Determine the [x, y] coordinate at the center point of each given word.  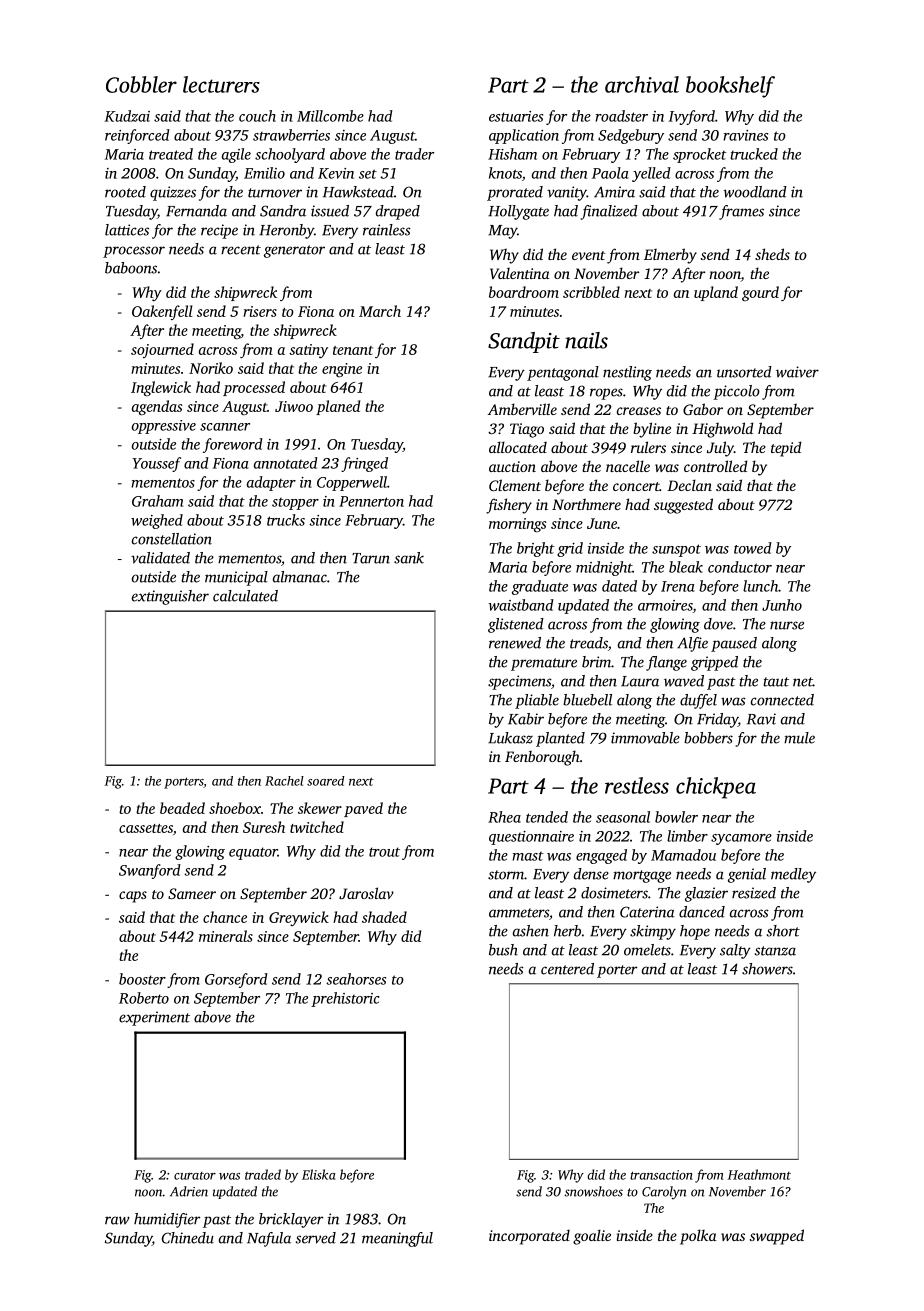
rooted [125, 192]
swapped [777, 1237]
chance [225, 917]
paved [363, 809]
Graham [157, 501]
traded [263, 1174]
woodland [755, 192]
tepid [786, 449]
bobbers [708, 738]
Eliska [319, 1174]
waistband [521, 605]
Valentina [520, 273]
